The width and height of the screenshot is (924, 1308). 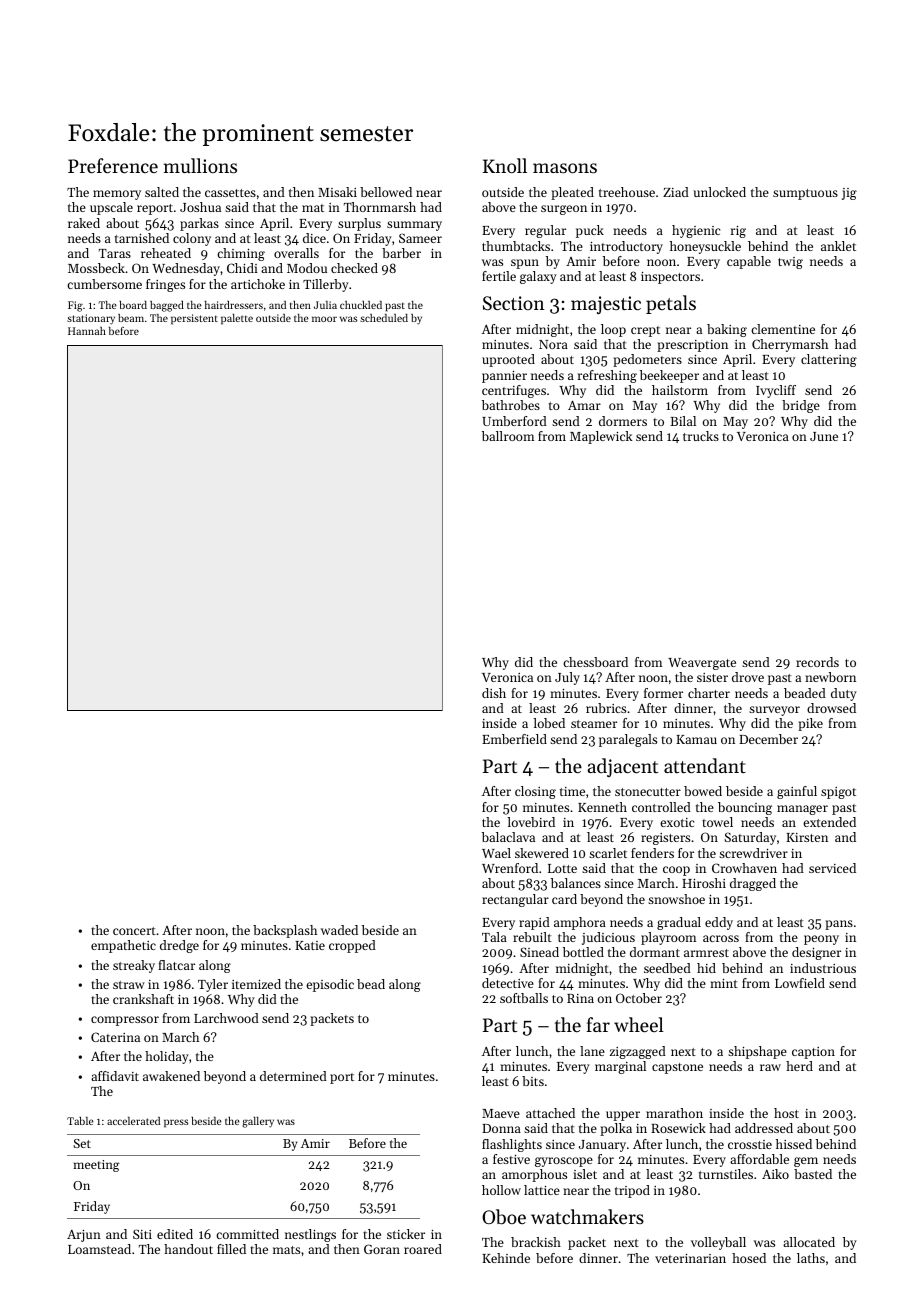 I want to click on dish, so click(x=494, y=693).
